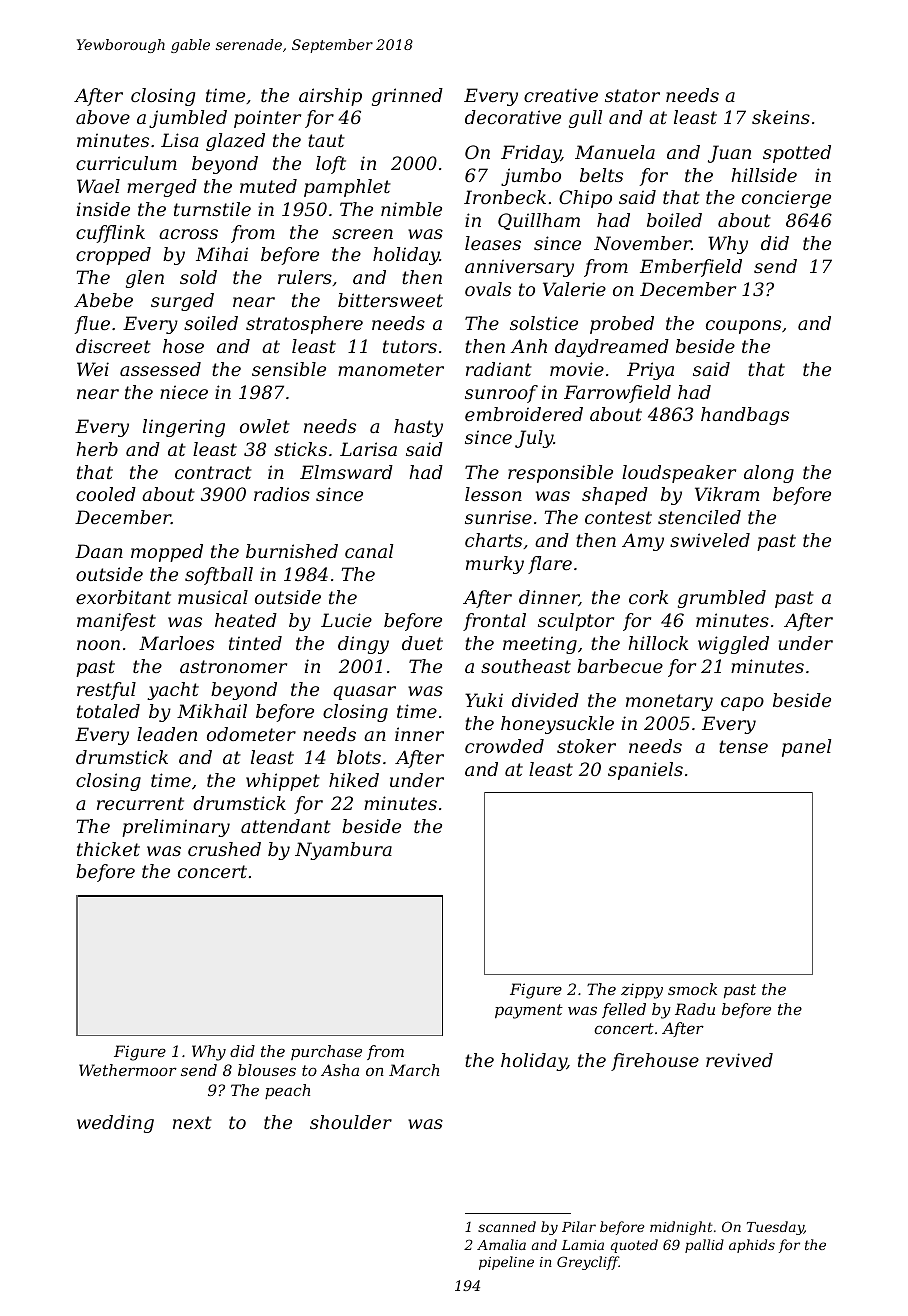 This screenshot has height=1316, width=908. I want to click on Mihai, so click(222, 254).
